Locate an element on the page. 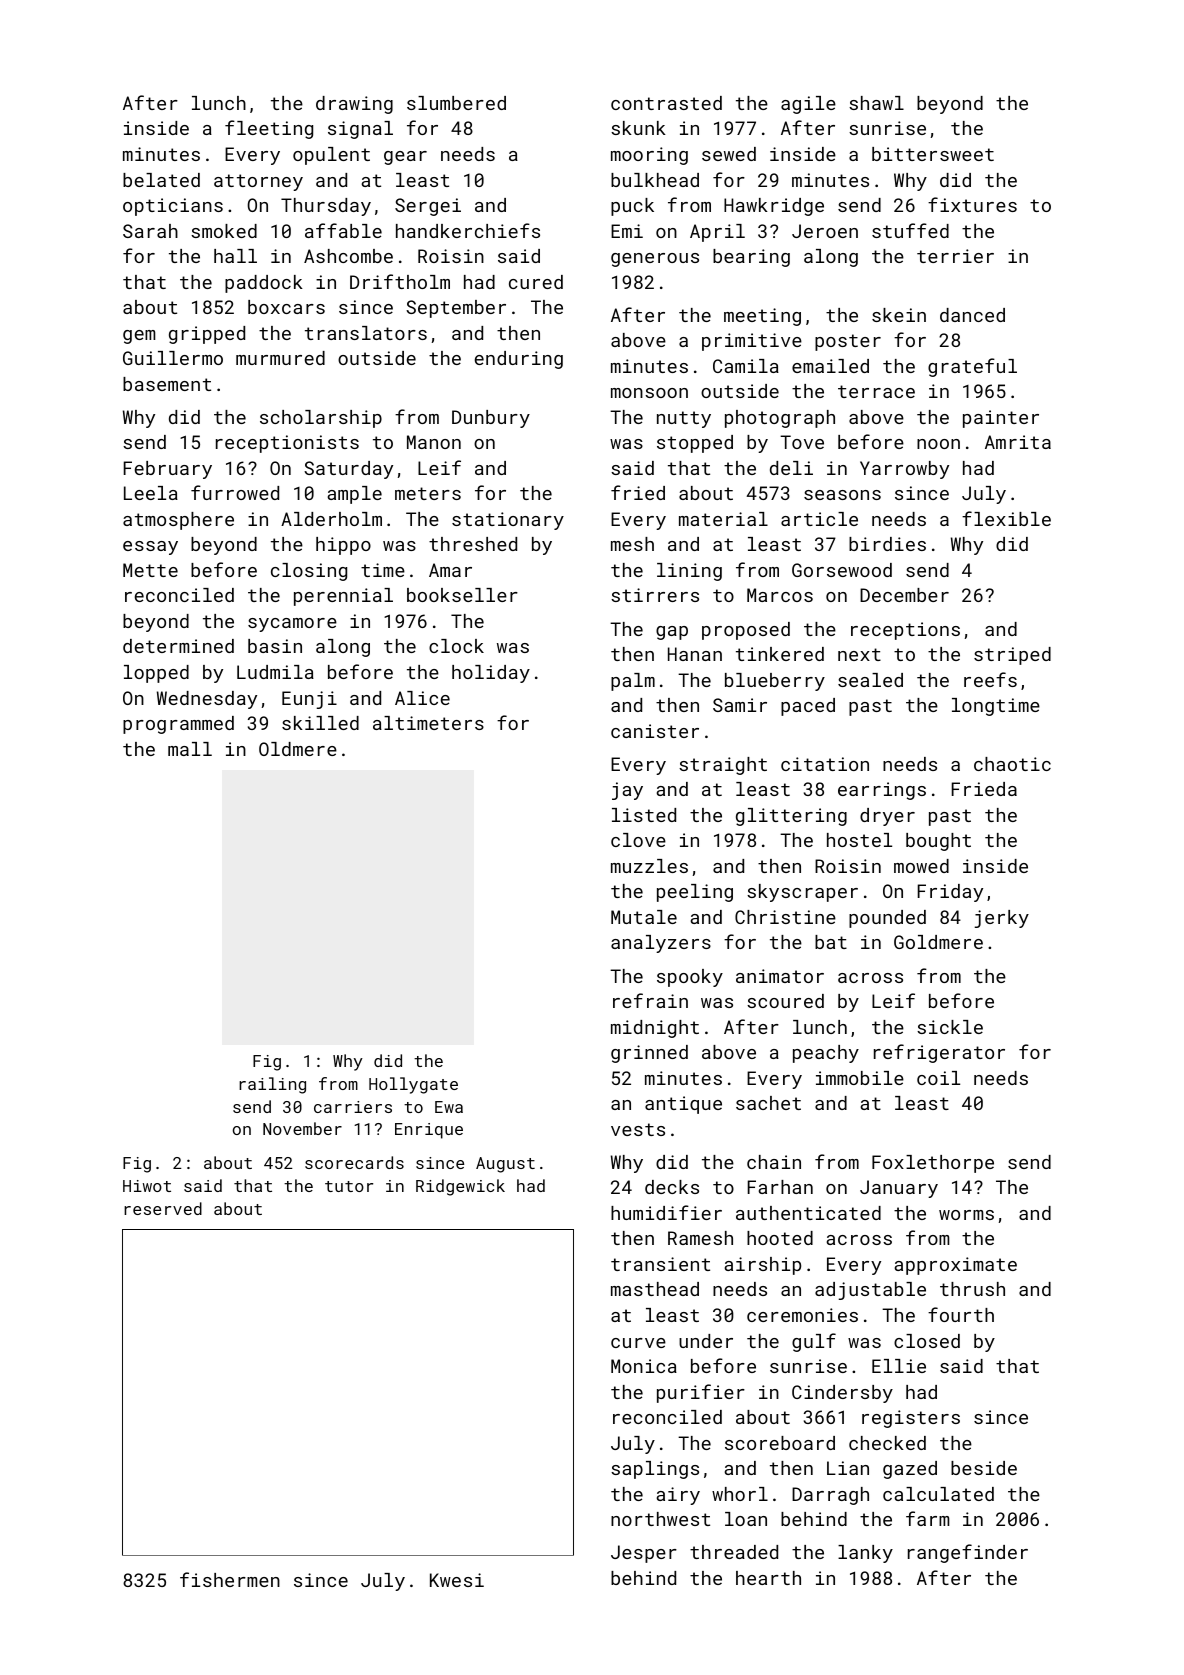 The image size is (1184, 1675). skilled is located at coordinates (320, 723).
